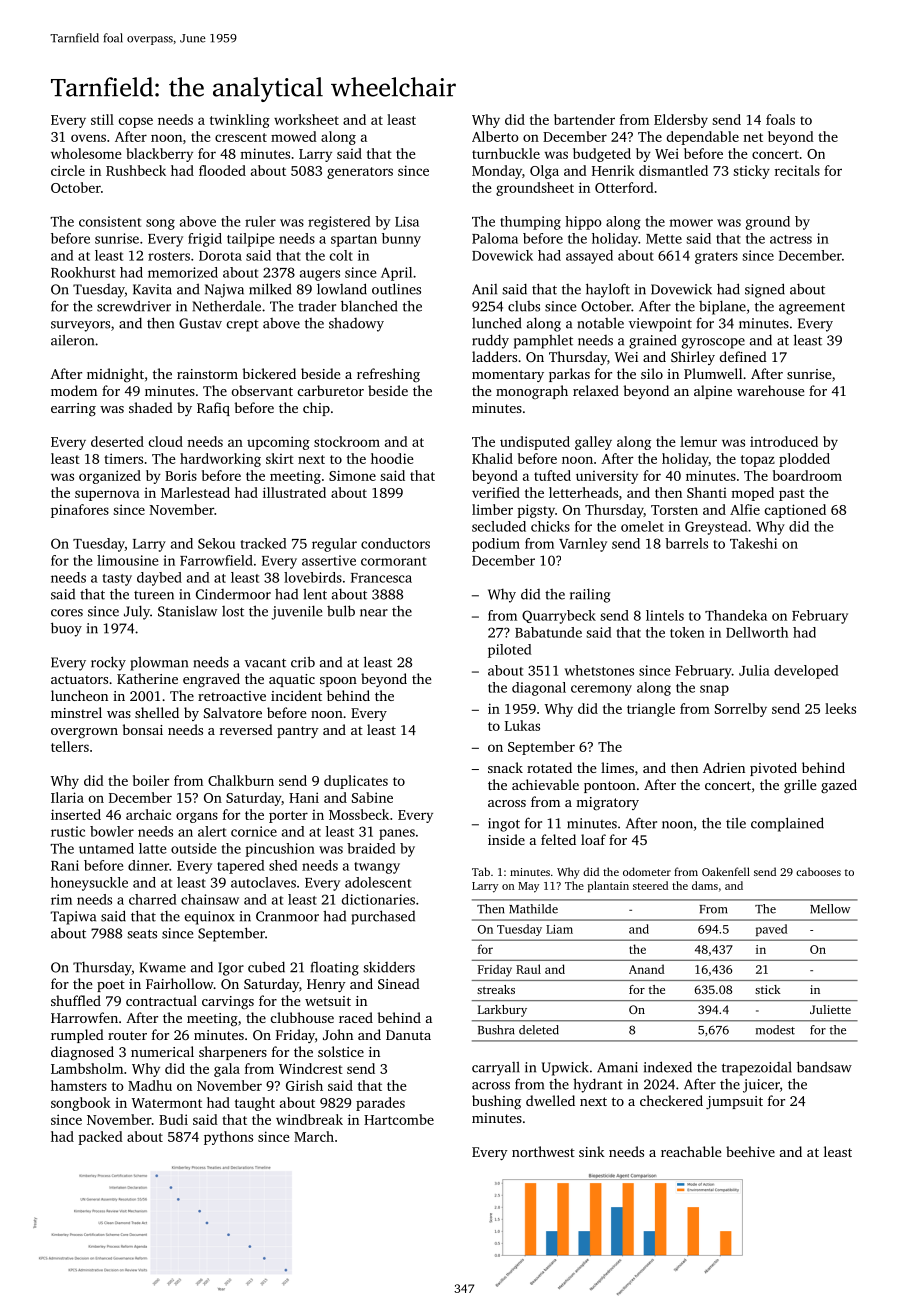 This screenshot has width=908, height=1316. I want to click on Madhu, so click(150, 1085).
